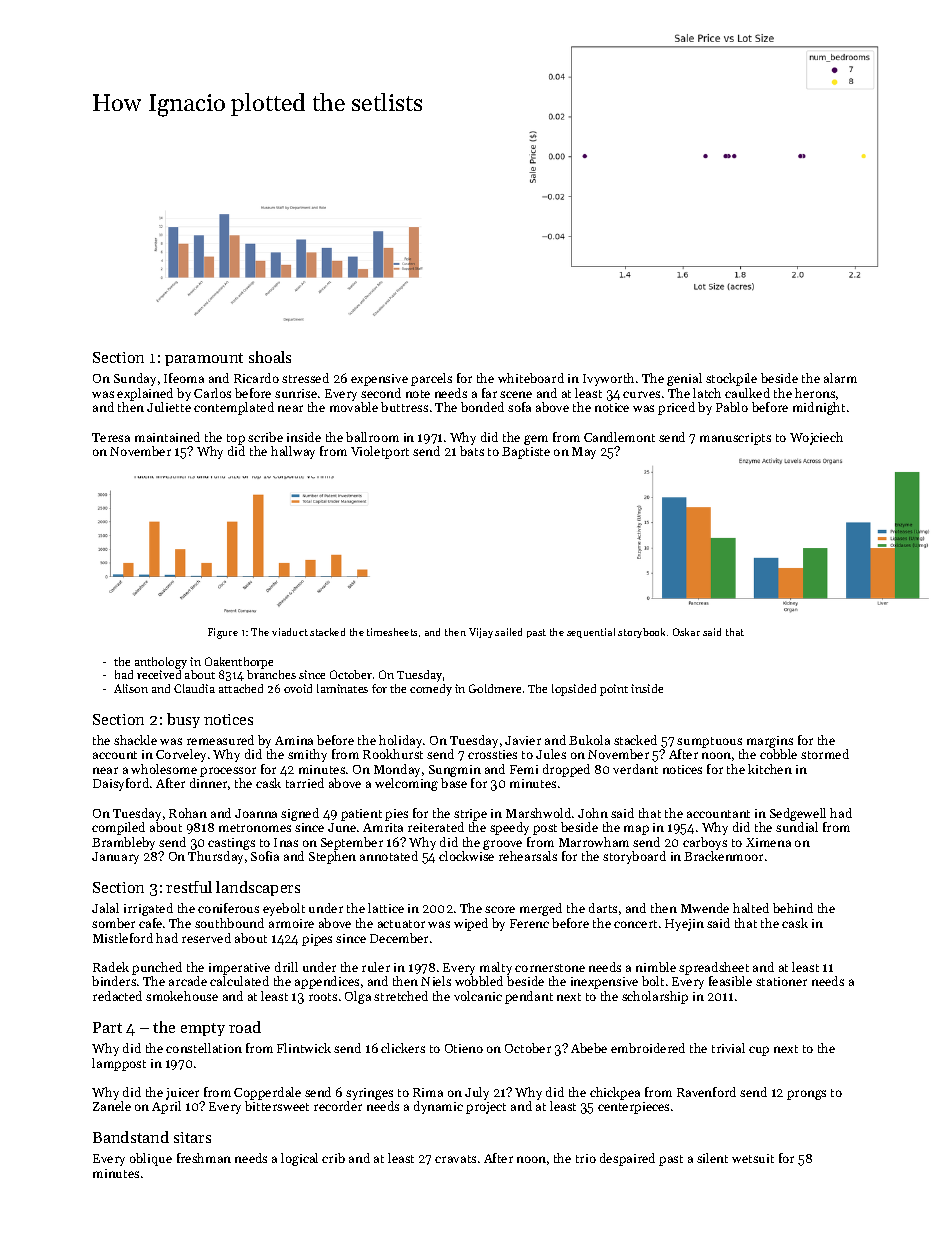 This image has width=952, height=1233. I want to click on cornerstone, so click(550, 968).
